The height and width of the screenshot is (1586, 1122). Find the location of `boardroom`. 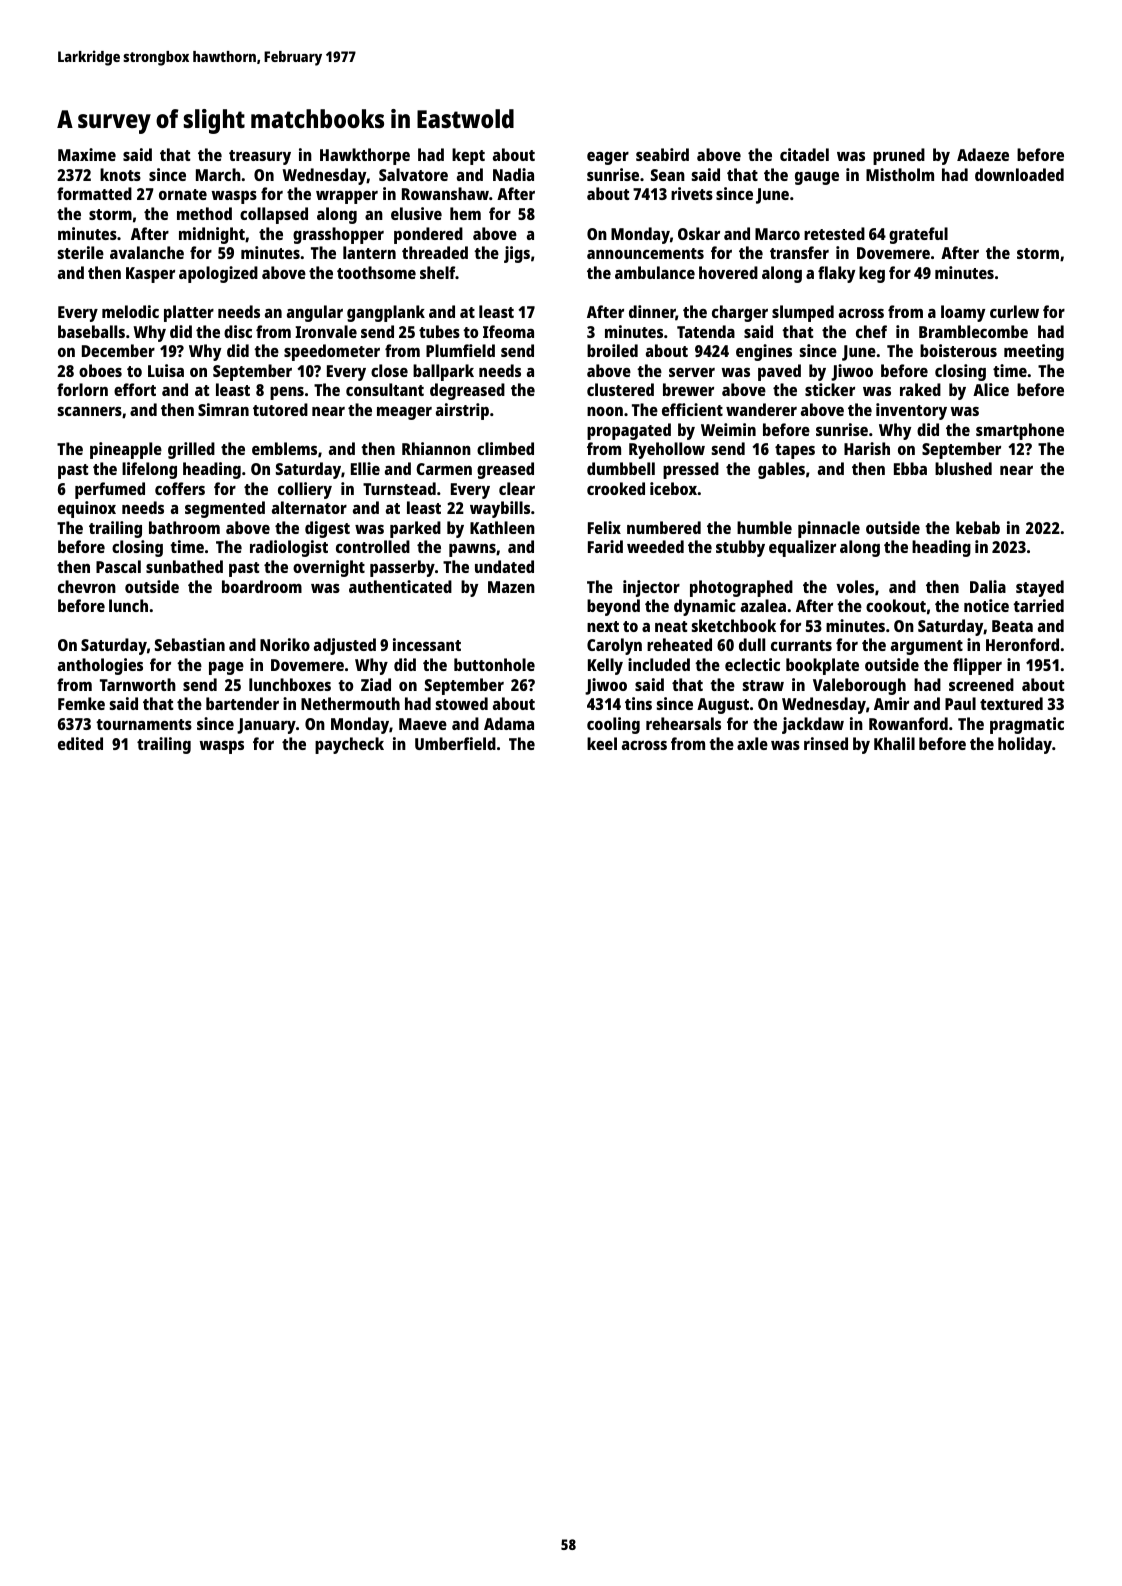

boardroom is located at coordinates (262, 586).
